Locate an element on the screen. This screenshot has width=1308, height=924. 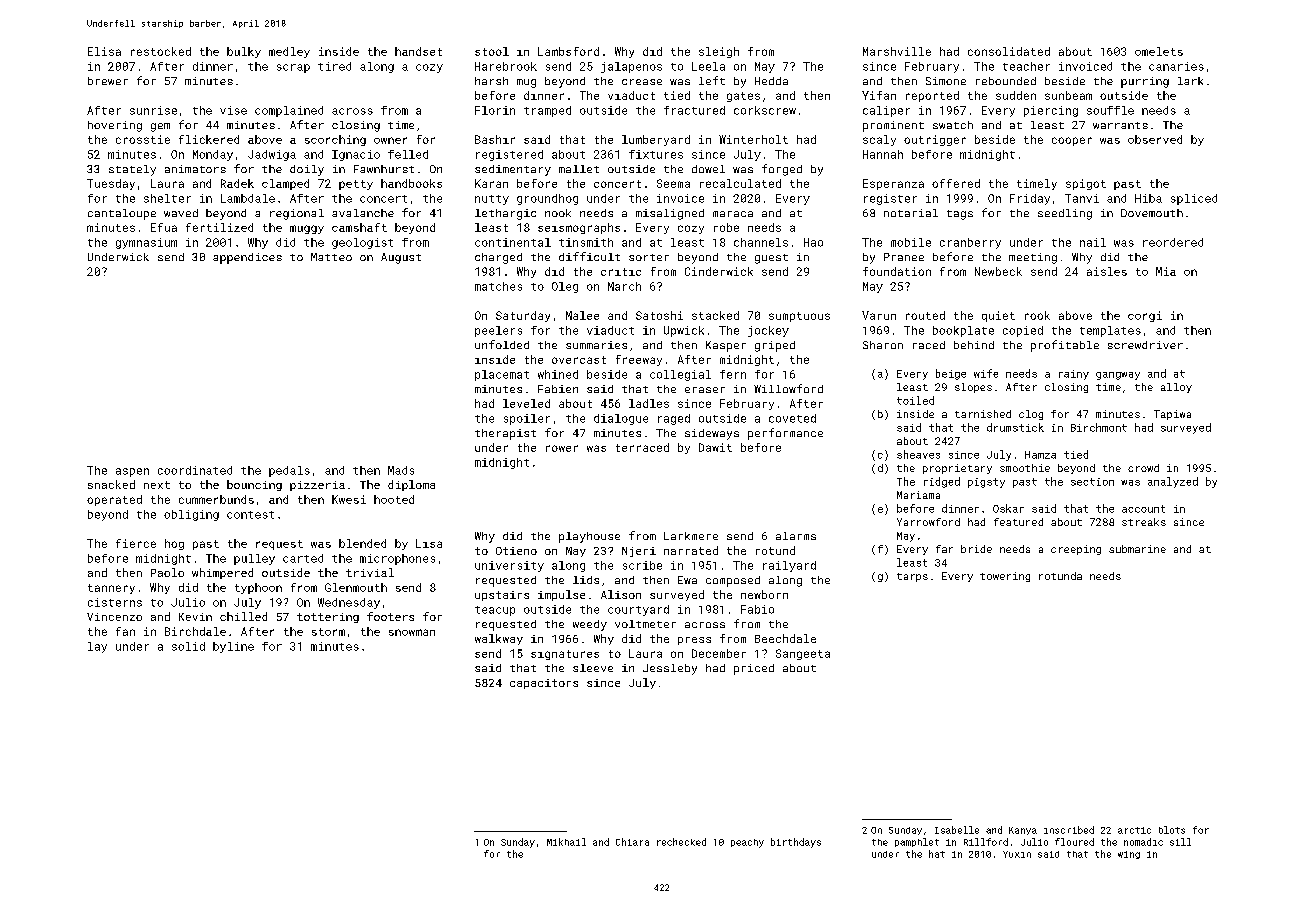
sleigh is located at coordinates (719, 52).
